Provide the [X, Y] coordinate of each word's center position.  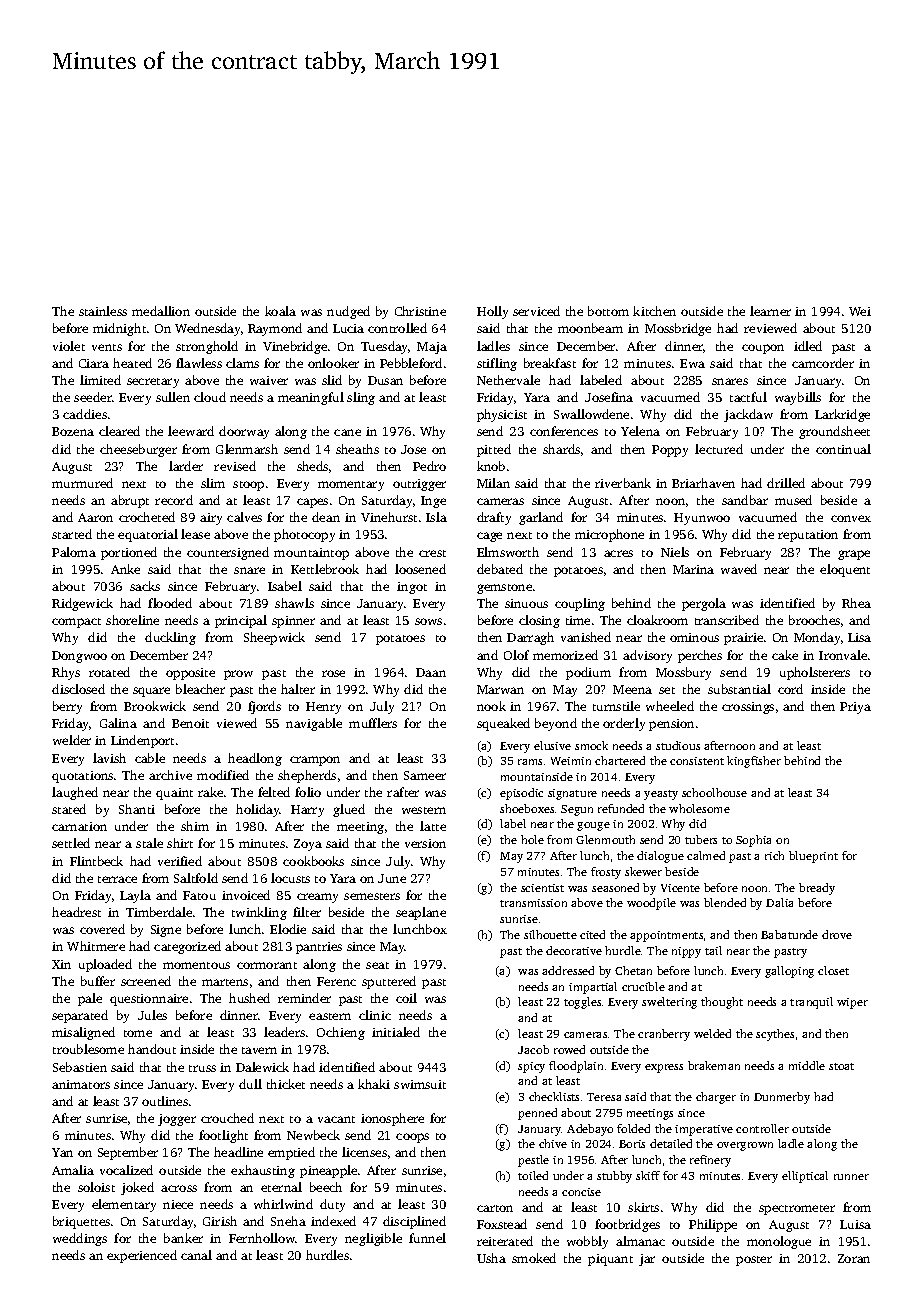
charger [716, 1098]
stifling [497, 364]
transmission [533, 903]
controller [762, 1128]
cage [489, 537]
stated [69, 809]
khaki [374, 1084]
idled [808, 346]
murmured [82, 483]
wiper [852, 1003]
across [179, 1188]
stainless [103, 311]
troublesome [88, 1049]
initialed [396, 1032]
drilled [786, 483]
